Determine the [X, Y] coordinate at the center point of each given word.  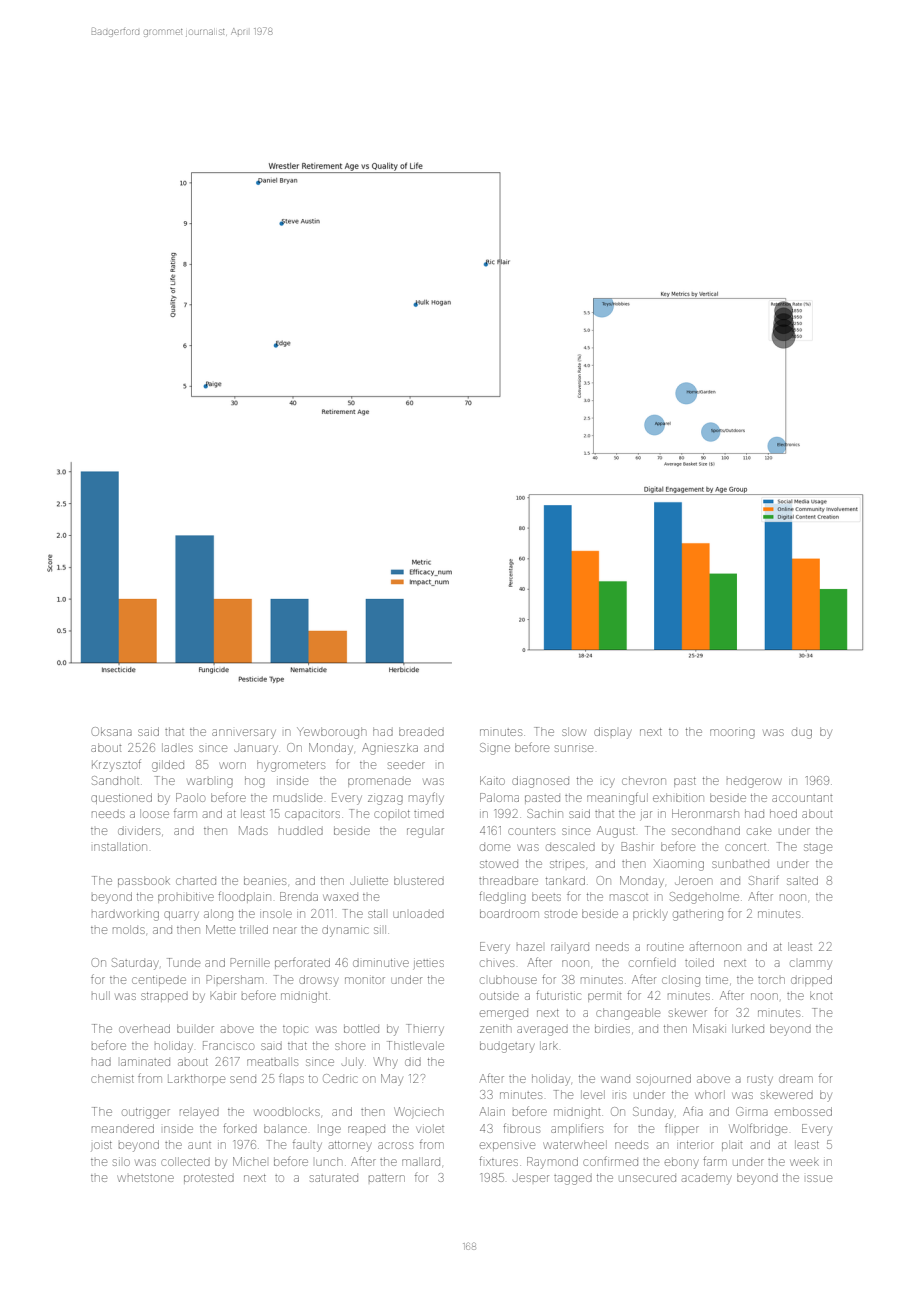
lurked [748, 1028]
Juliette [369, 880]
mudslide [297, 798]
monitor [365, 980]
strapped [164, 997]
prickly [650, 915]
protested [209, 1179]
